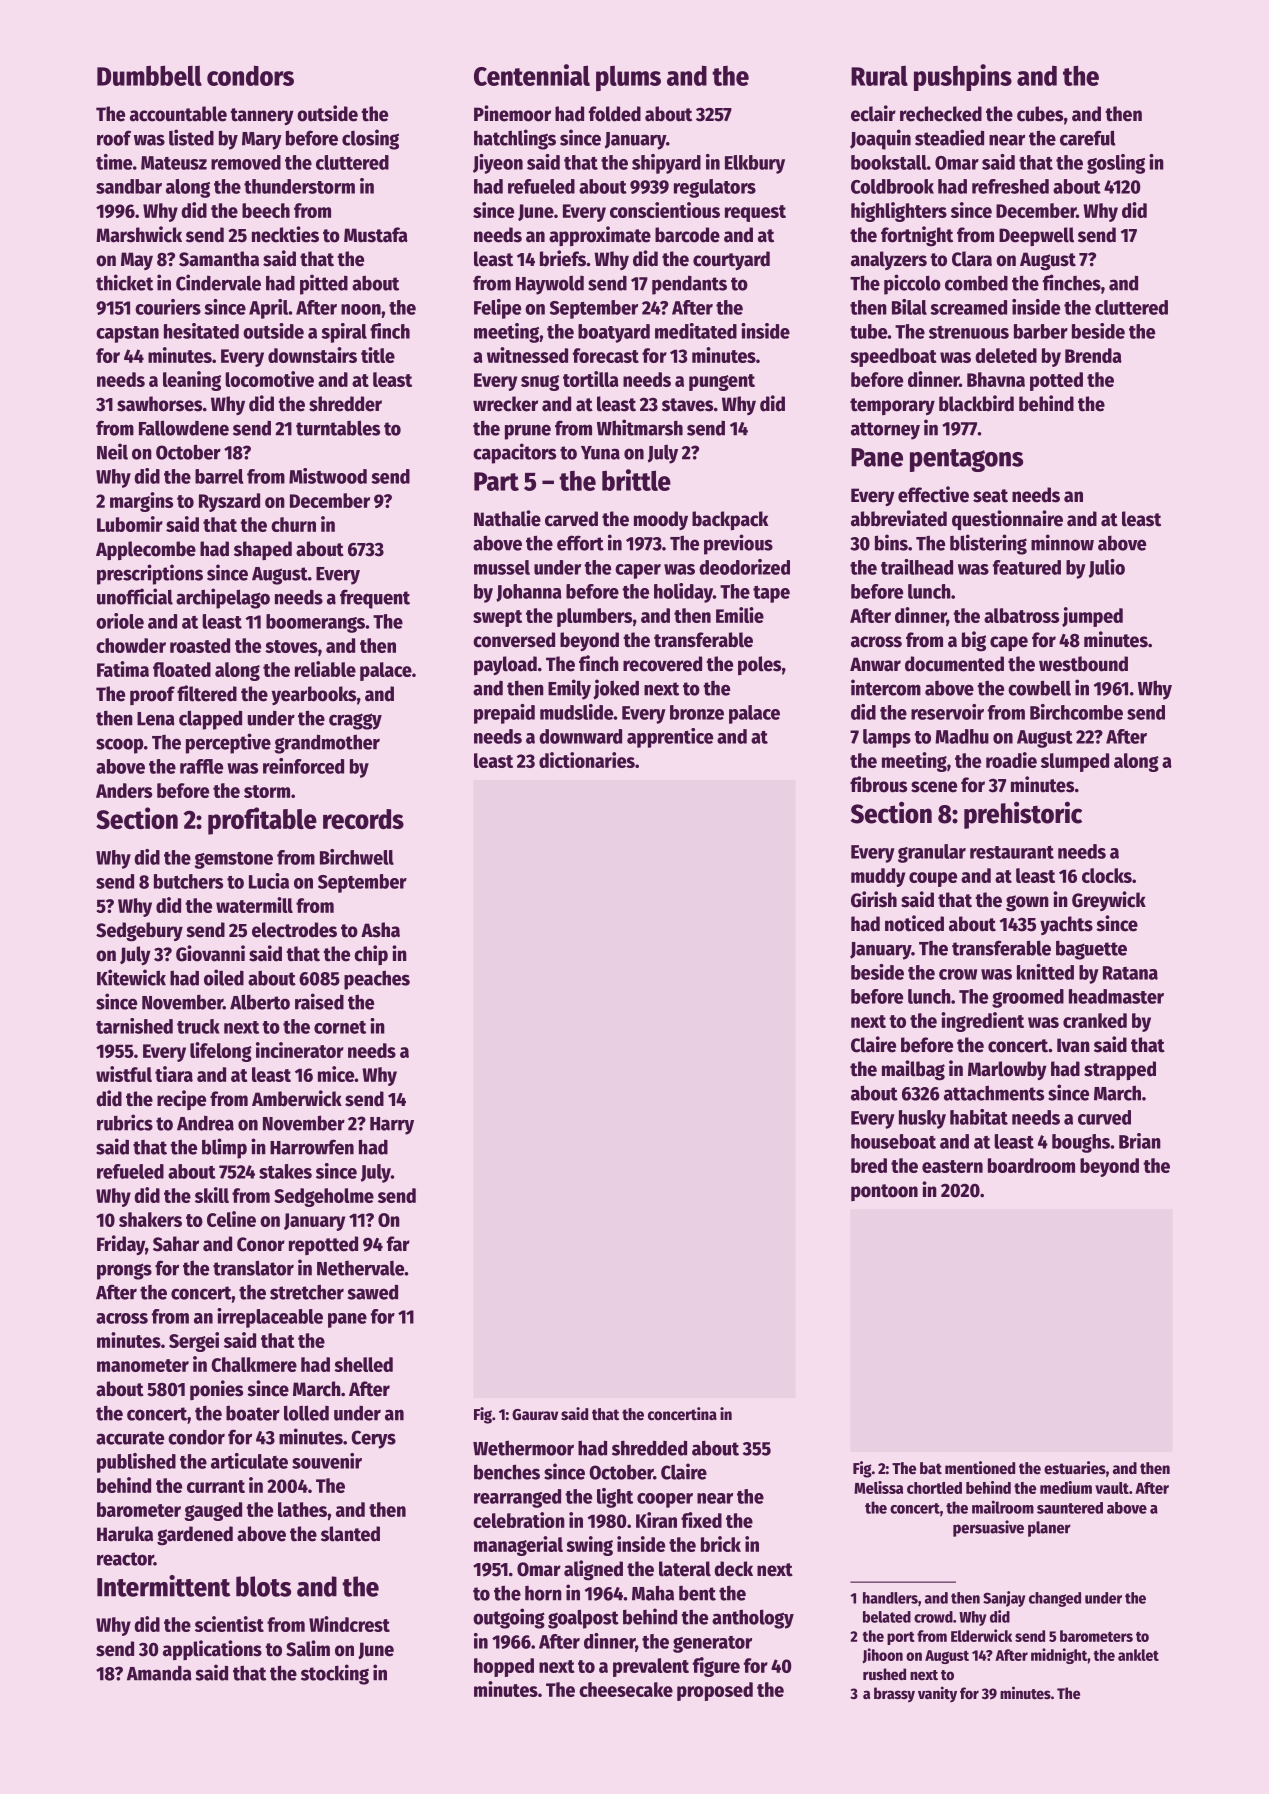 The image size is (1269, 1794). What do you see at coordinates (370, 139) in the screenshot?
I see `closing` at bounding box center [370, 139].
